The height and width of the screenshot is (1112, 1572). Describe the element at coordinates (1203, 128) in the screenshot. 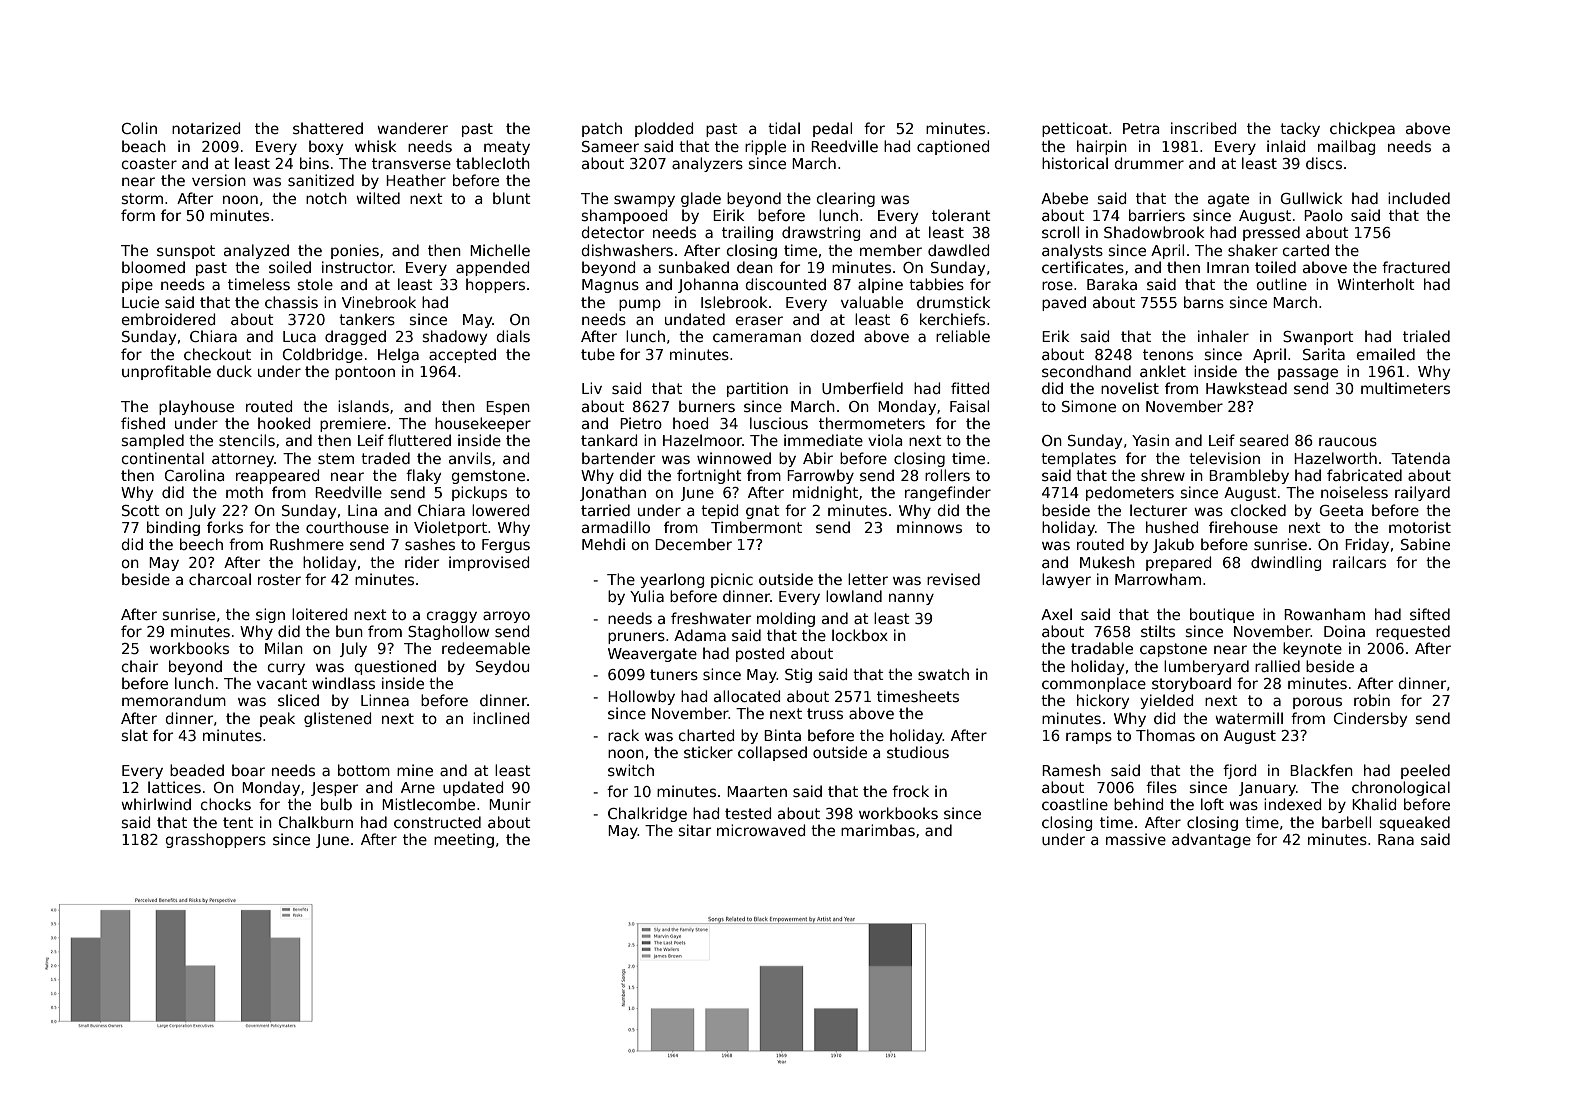

I see `inscribed` at that location.
